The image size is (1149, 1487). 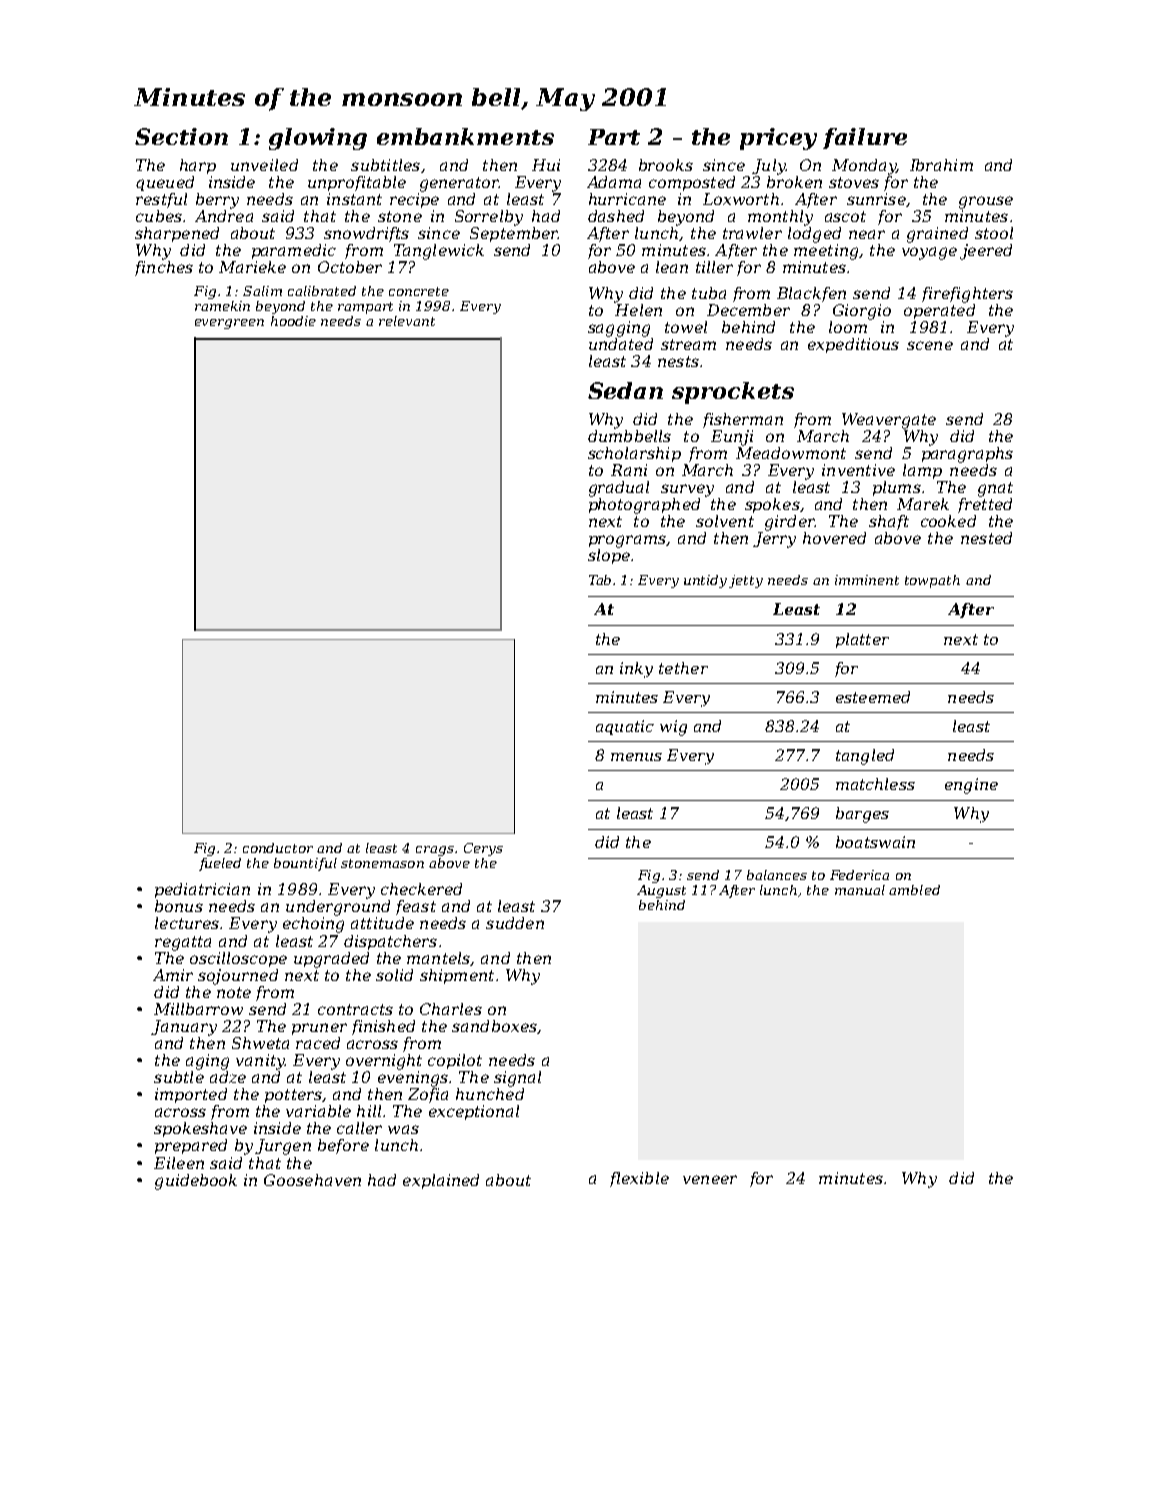 I want to click on Federica, so click(x=859, y=875).
